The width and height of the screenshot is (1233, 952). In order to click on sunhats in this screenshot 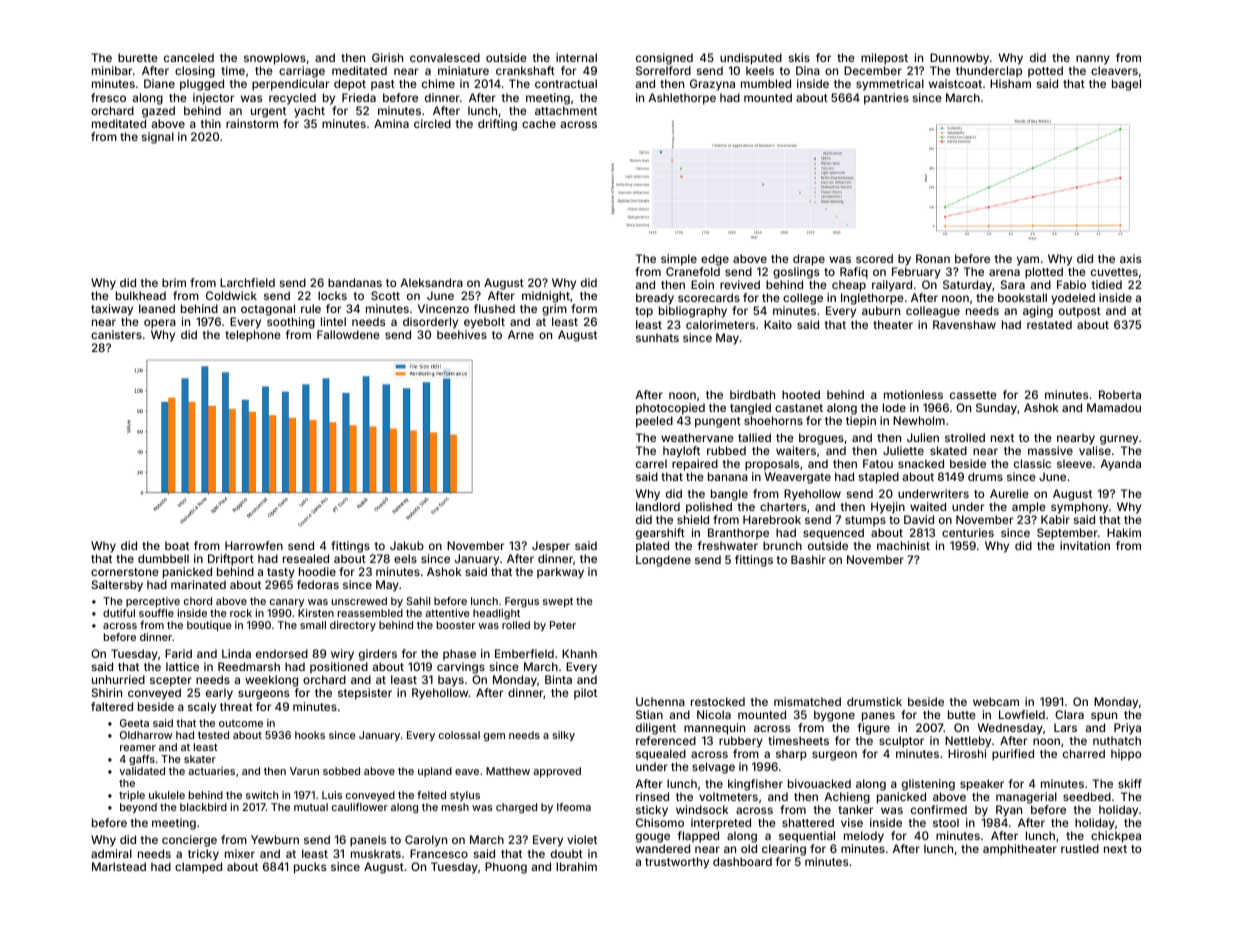, I will do `click(657, 337)`.
